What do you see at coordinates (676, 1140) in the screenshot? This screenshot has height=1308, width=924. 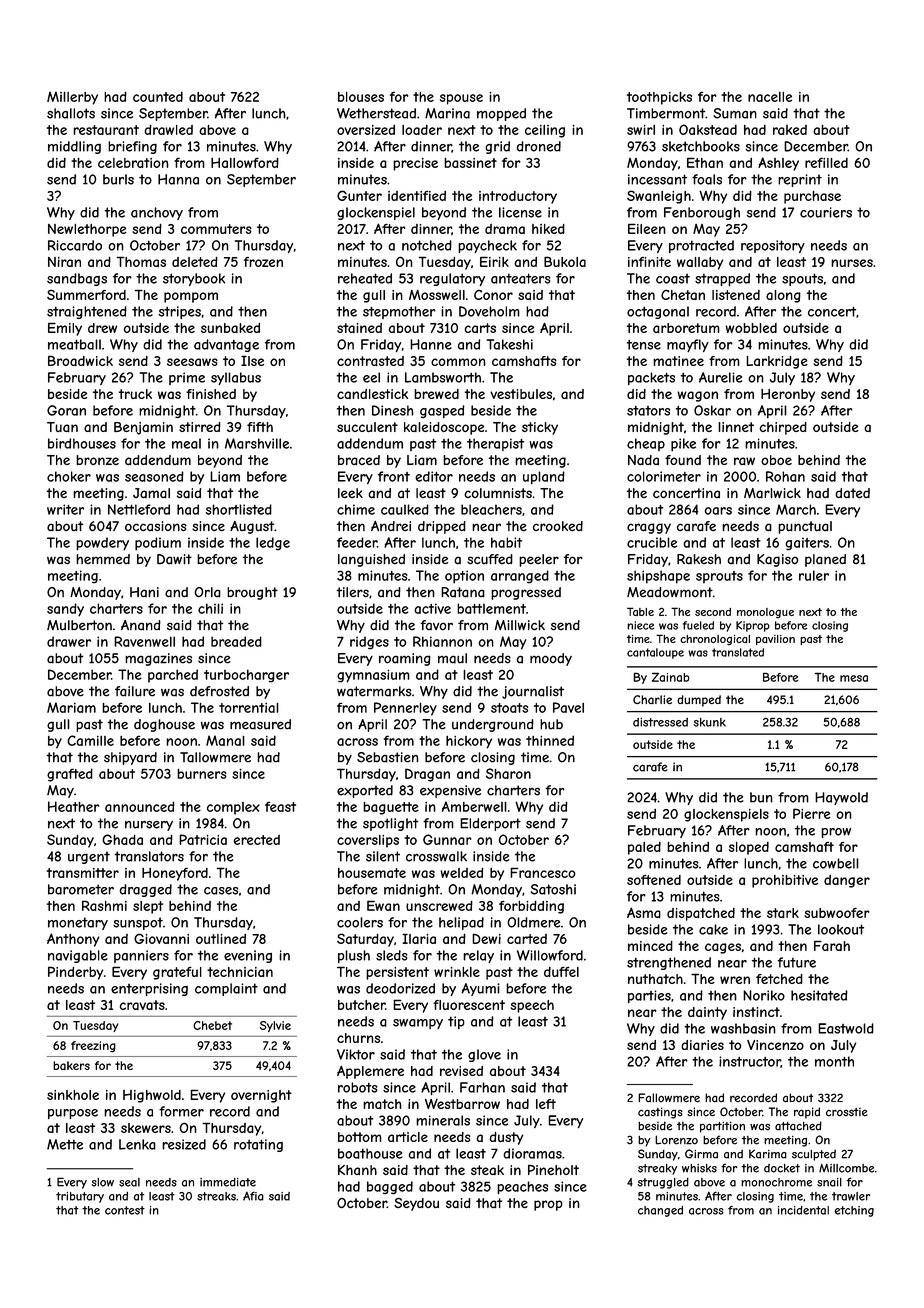 I see `Lorenzo` at bounding box center [676, 1140].
